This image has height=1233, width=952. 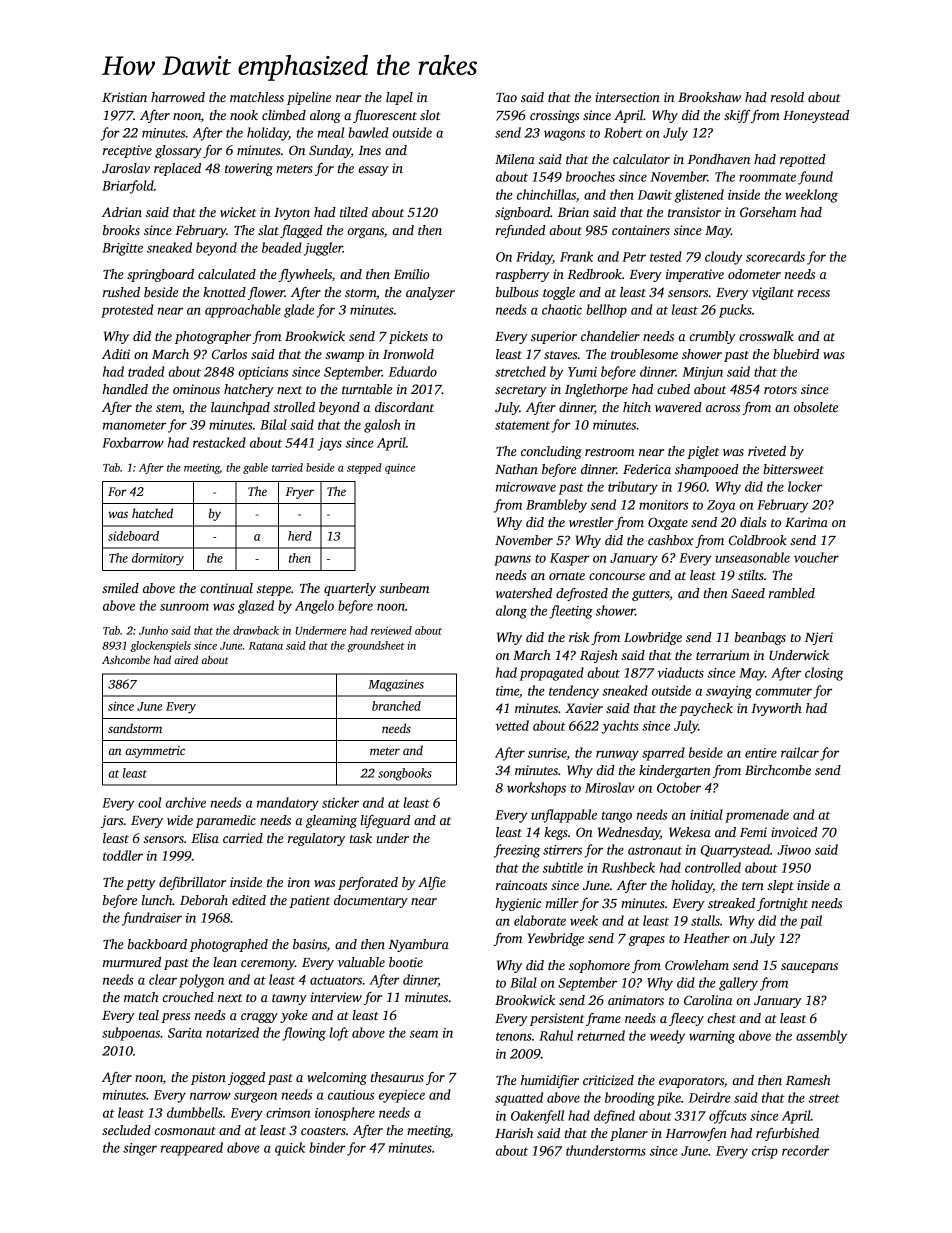 What do you see at coordinates (290, 1149) in the image?
I see `quick` at bounding box center [290, 1149].
